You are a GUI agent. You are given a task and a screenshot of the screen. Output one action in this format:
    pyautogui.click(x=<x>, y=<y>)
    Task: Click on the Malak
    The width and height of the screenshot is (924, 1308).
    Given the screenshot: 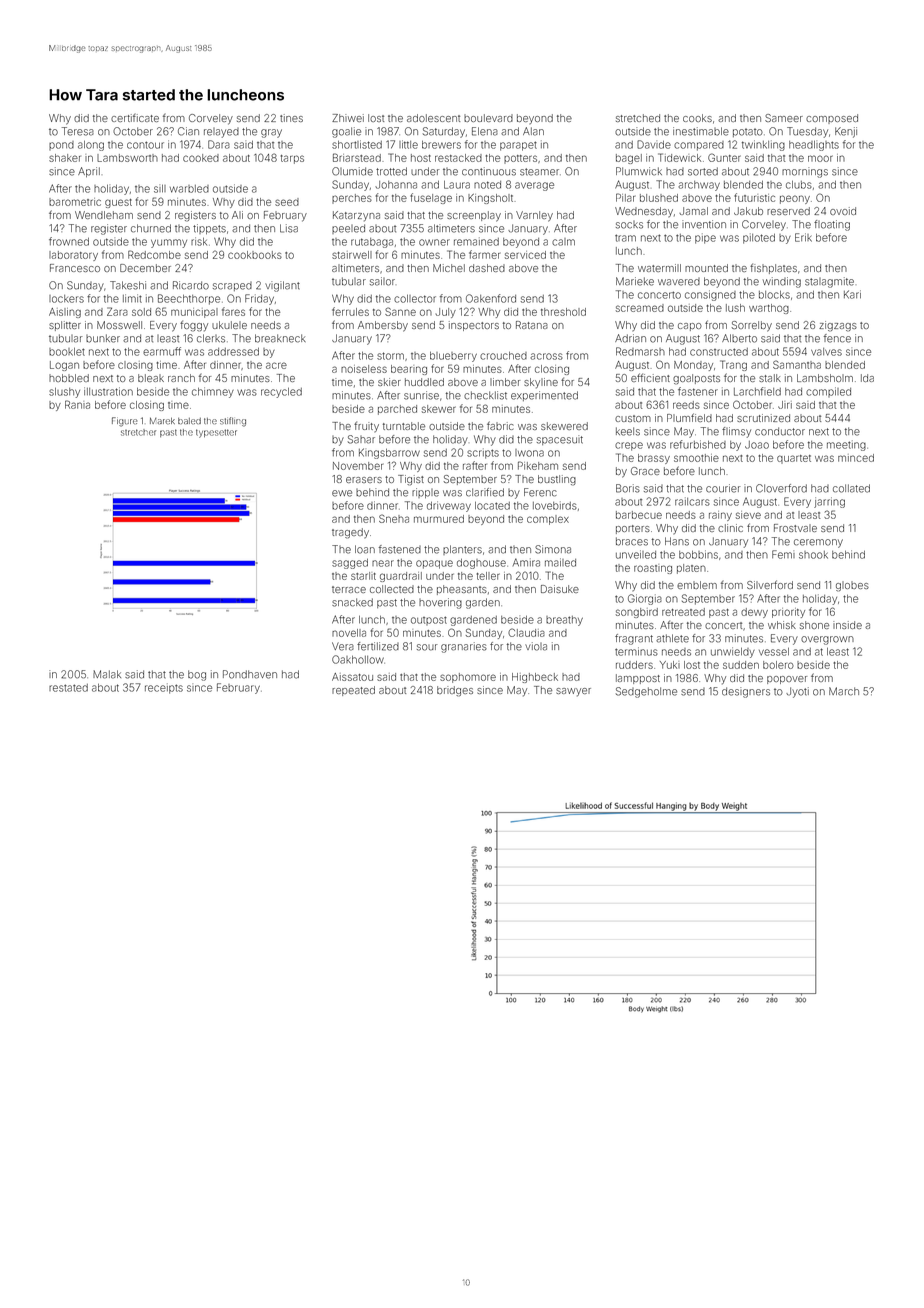 What is the action you would take?
    pyautogui.click(x=107, y=674)
